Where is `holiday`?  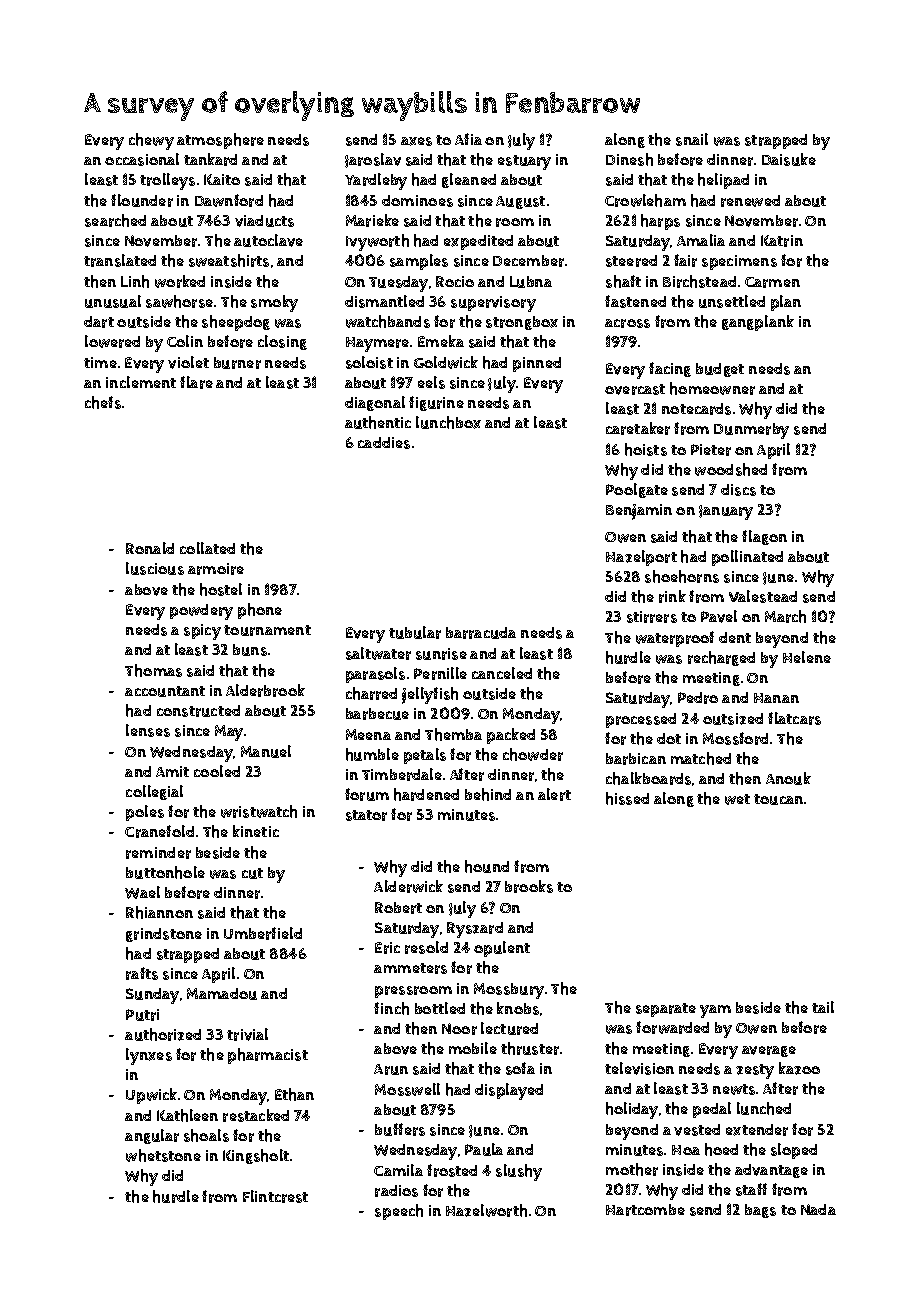
holiday is located at coordinates (632, 1110).
